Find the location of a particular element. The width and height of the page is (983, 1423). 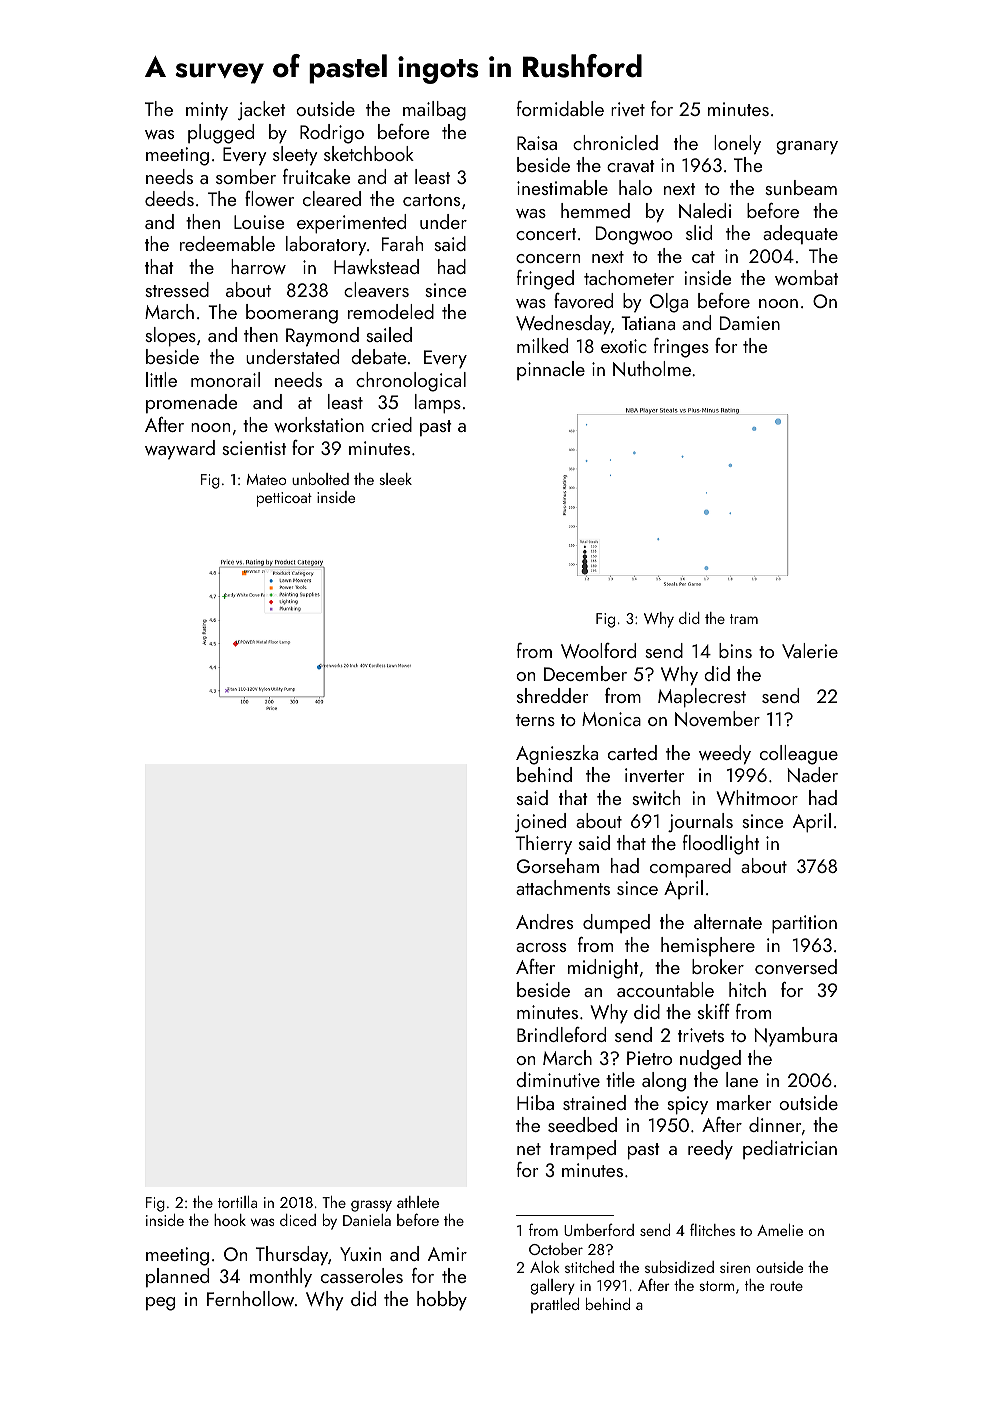

Nader is located at coordinates (813, 774).
